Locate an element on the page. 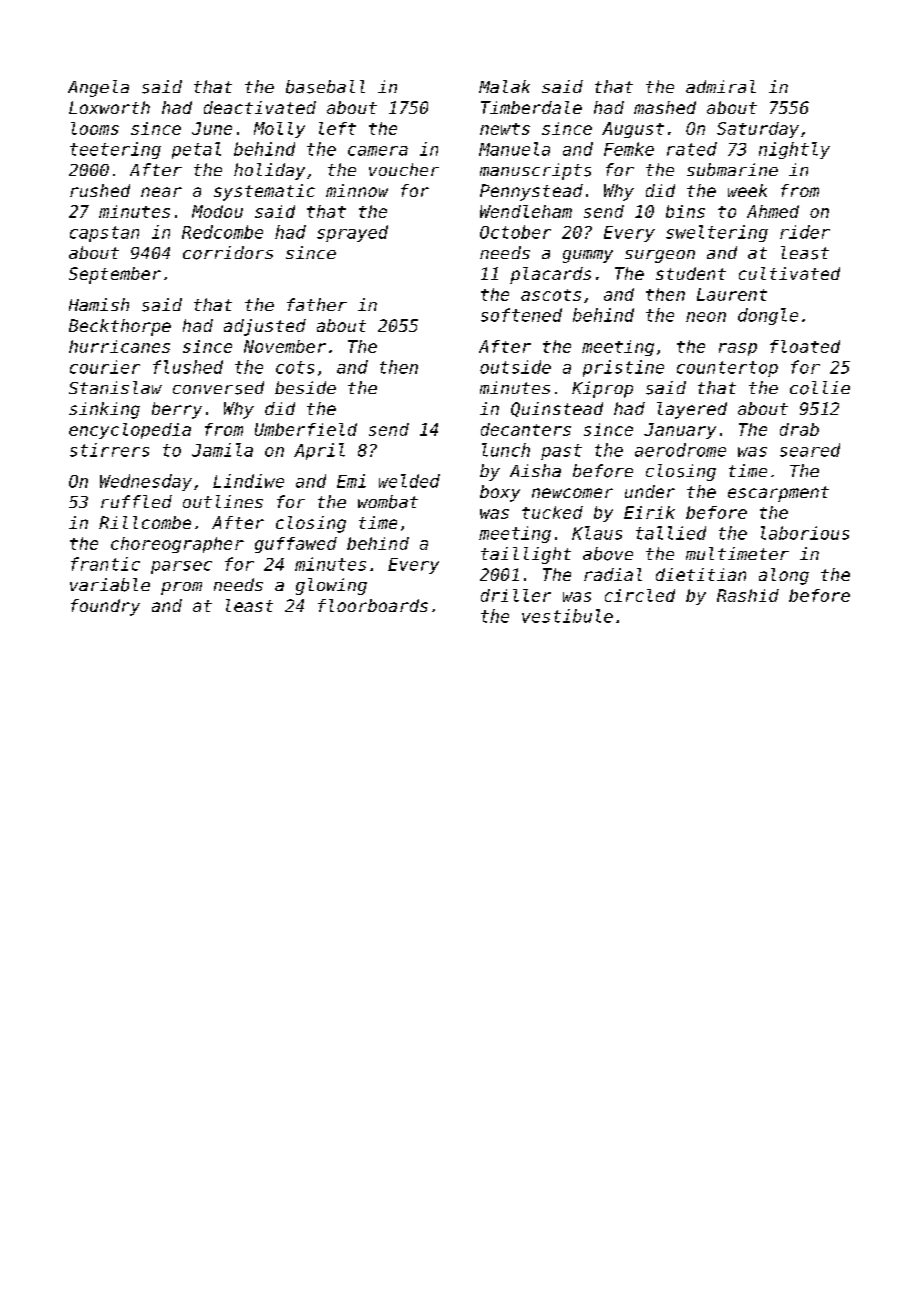 This image has width=924, height=1314. manuscripts is located at coordinates (535, 171).
